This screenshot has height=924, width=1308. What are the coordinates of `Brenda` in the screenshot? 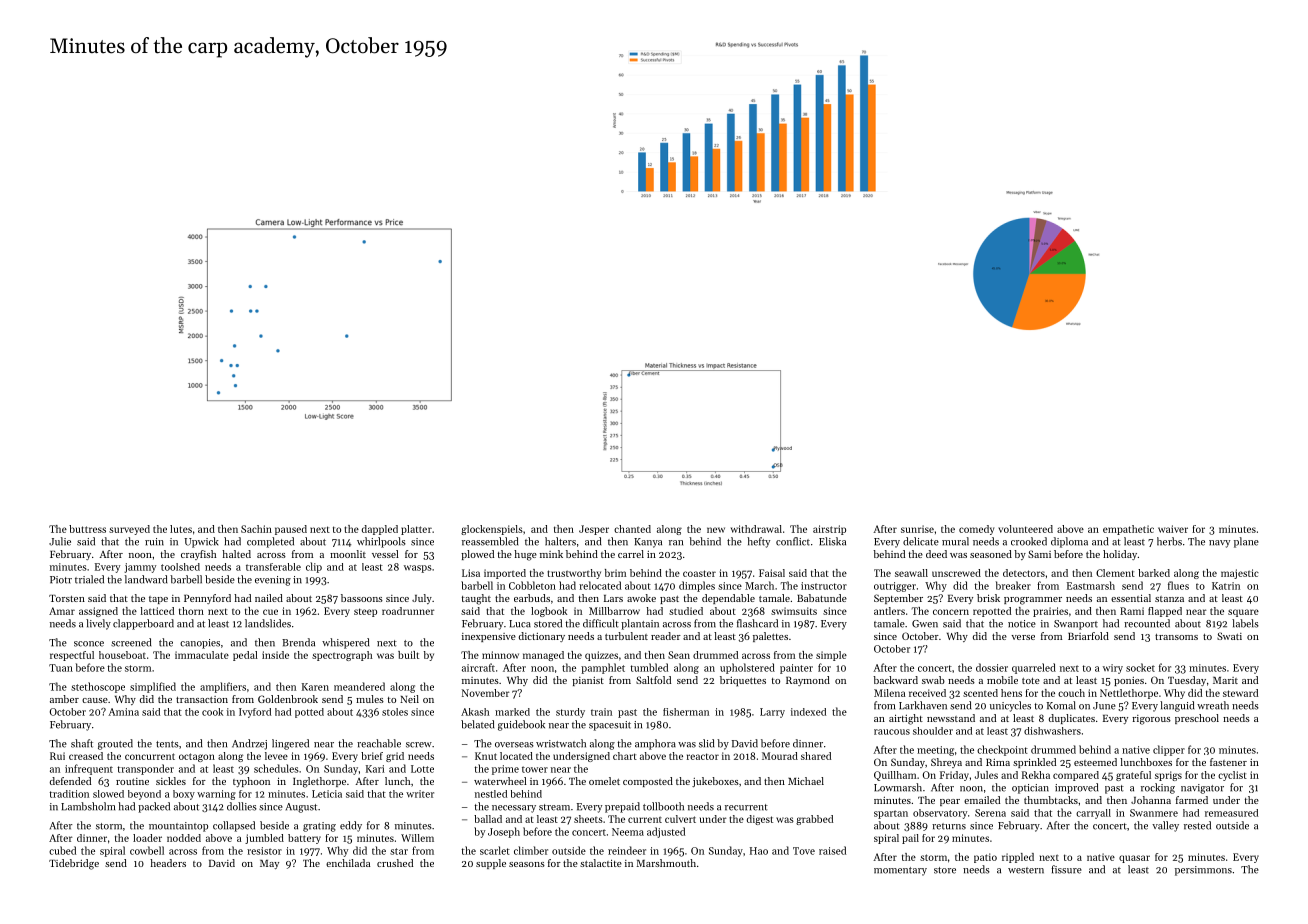 It's located at (298, 642).
